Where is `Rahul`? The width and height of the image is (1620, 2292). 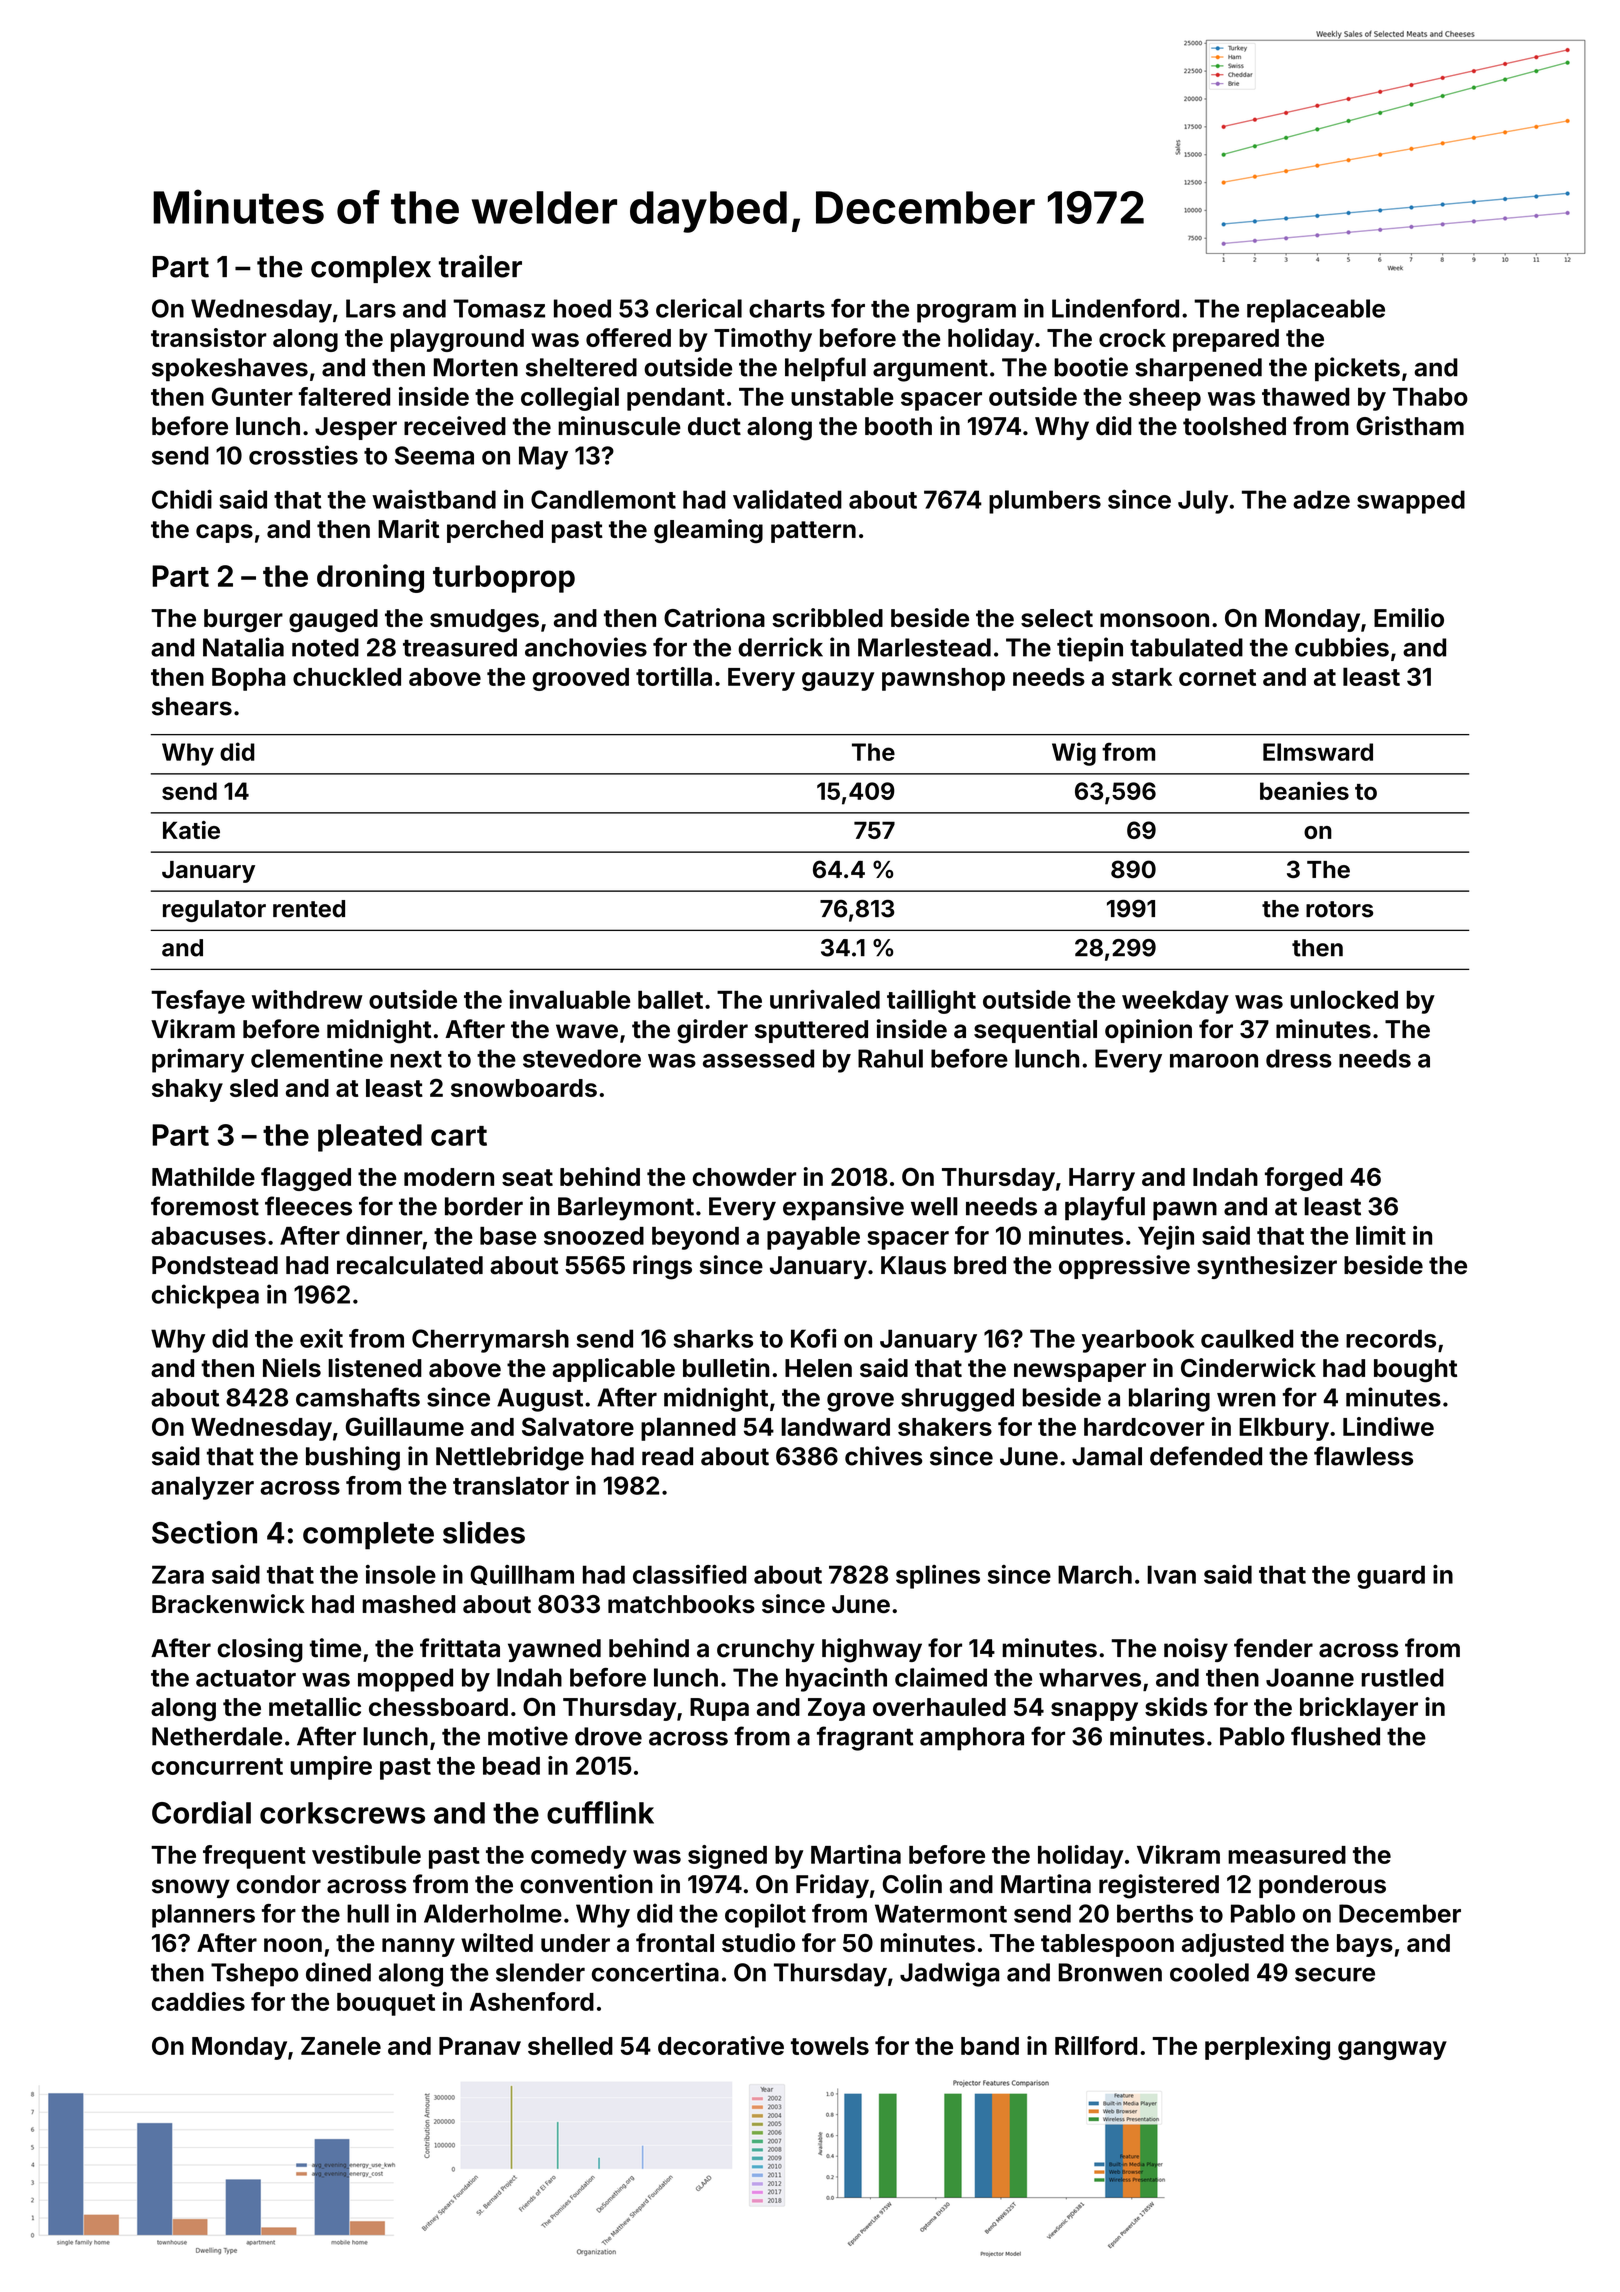 Rahul is located at coordinates (890, 1058).
